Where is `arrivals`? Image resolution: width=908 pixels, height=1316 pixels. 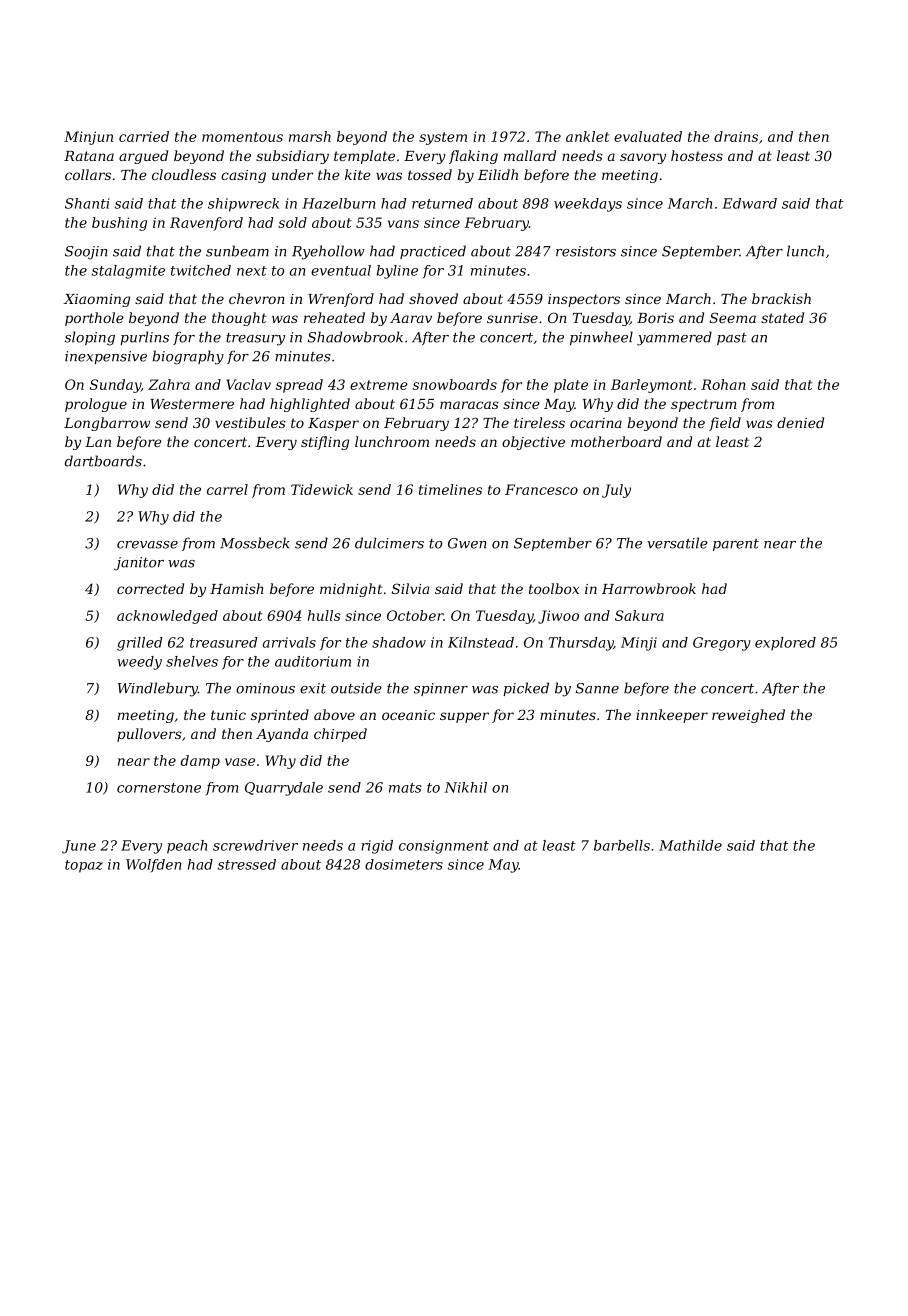
arrivals is located at coordinates (289, 642).
